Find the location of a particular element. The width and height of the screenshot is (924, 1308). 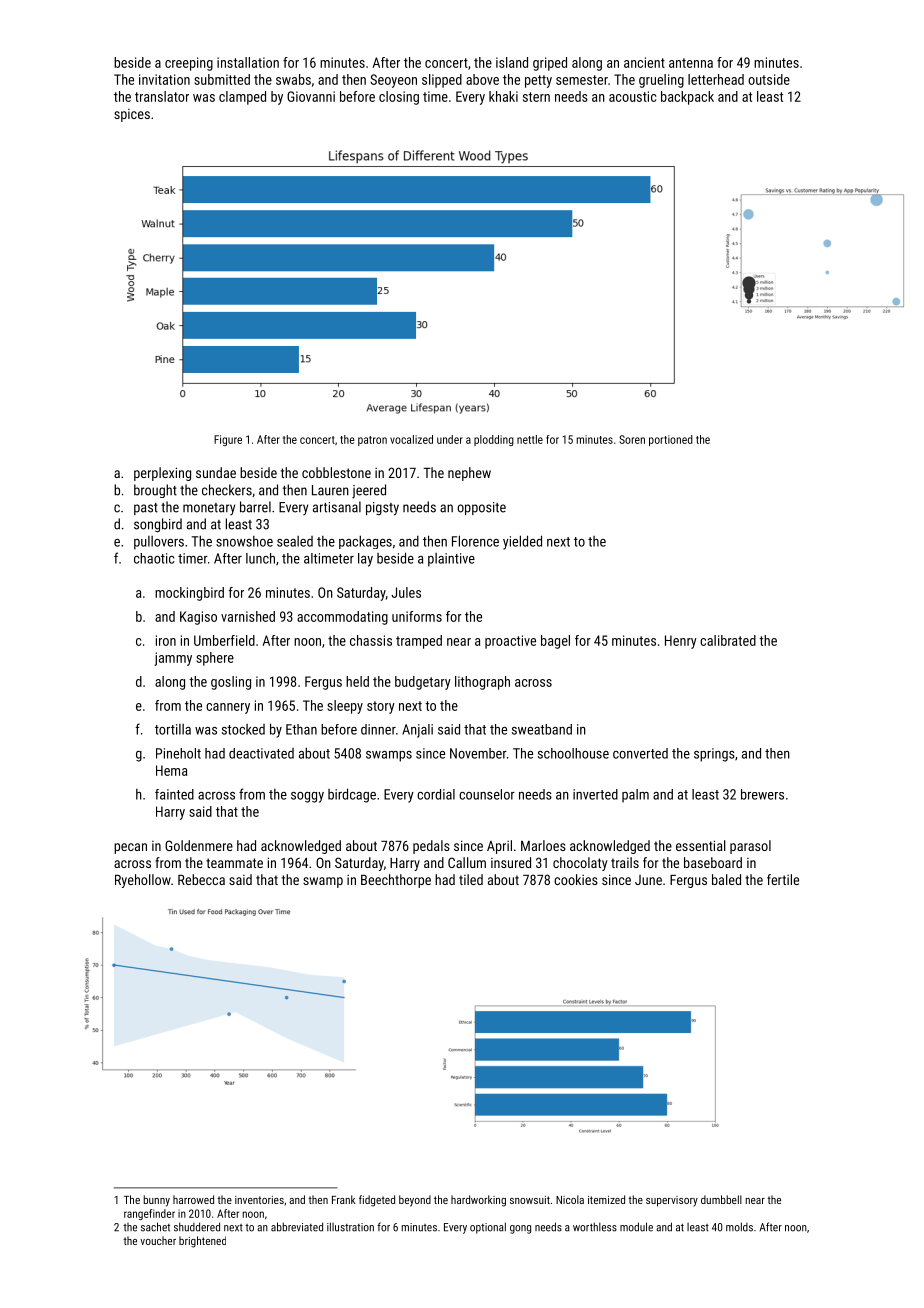

tiled is located at coordinates (471, 879).
